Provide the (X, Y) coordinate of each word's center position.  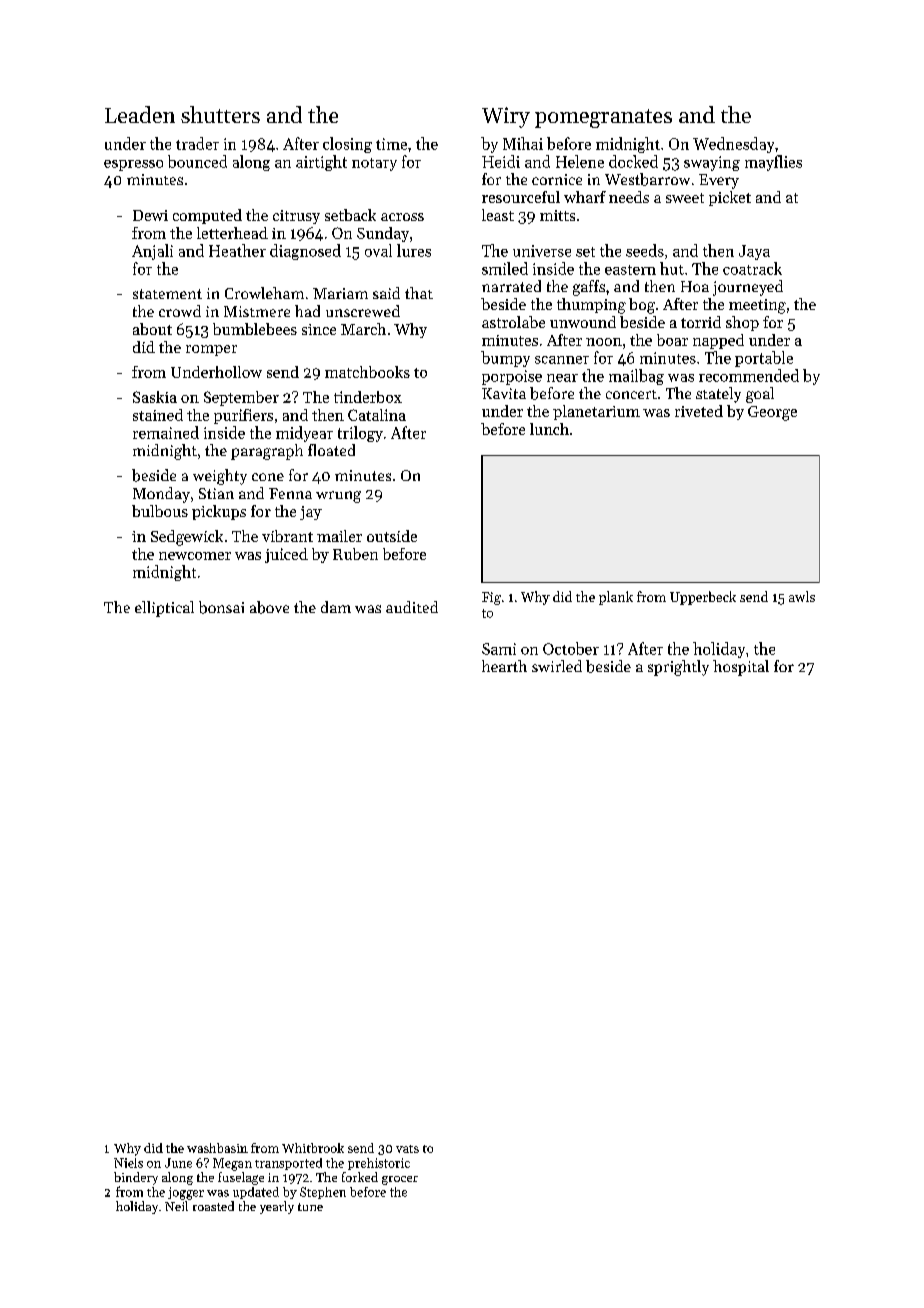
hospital (741, 668)
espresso (133, 165)
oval (378, 250)
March (363, 329)
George (772, 413)
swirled (557, 666)
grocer (400, 1180)
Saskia (155, 397)
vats (407, 1149)
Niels (128, 1163)
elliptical (164, 609)
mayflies (773, 163)
